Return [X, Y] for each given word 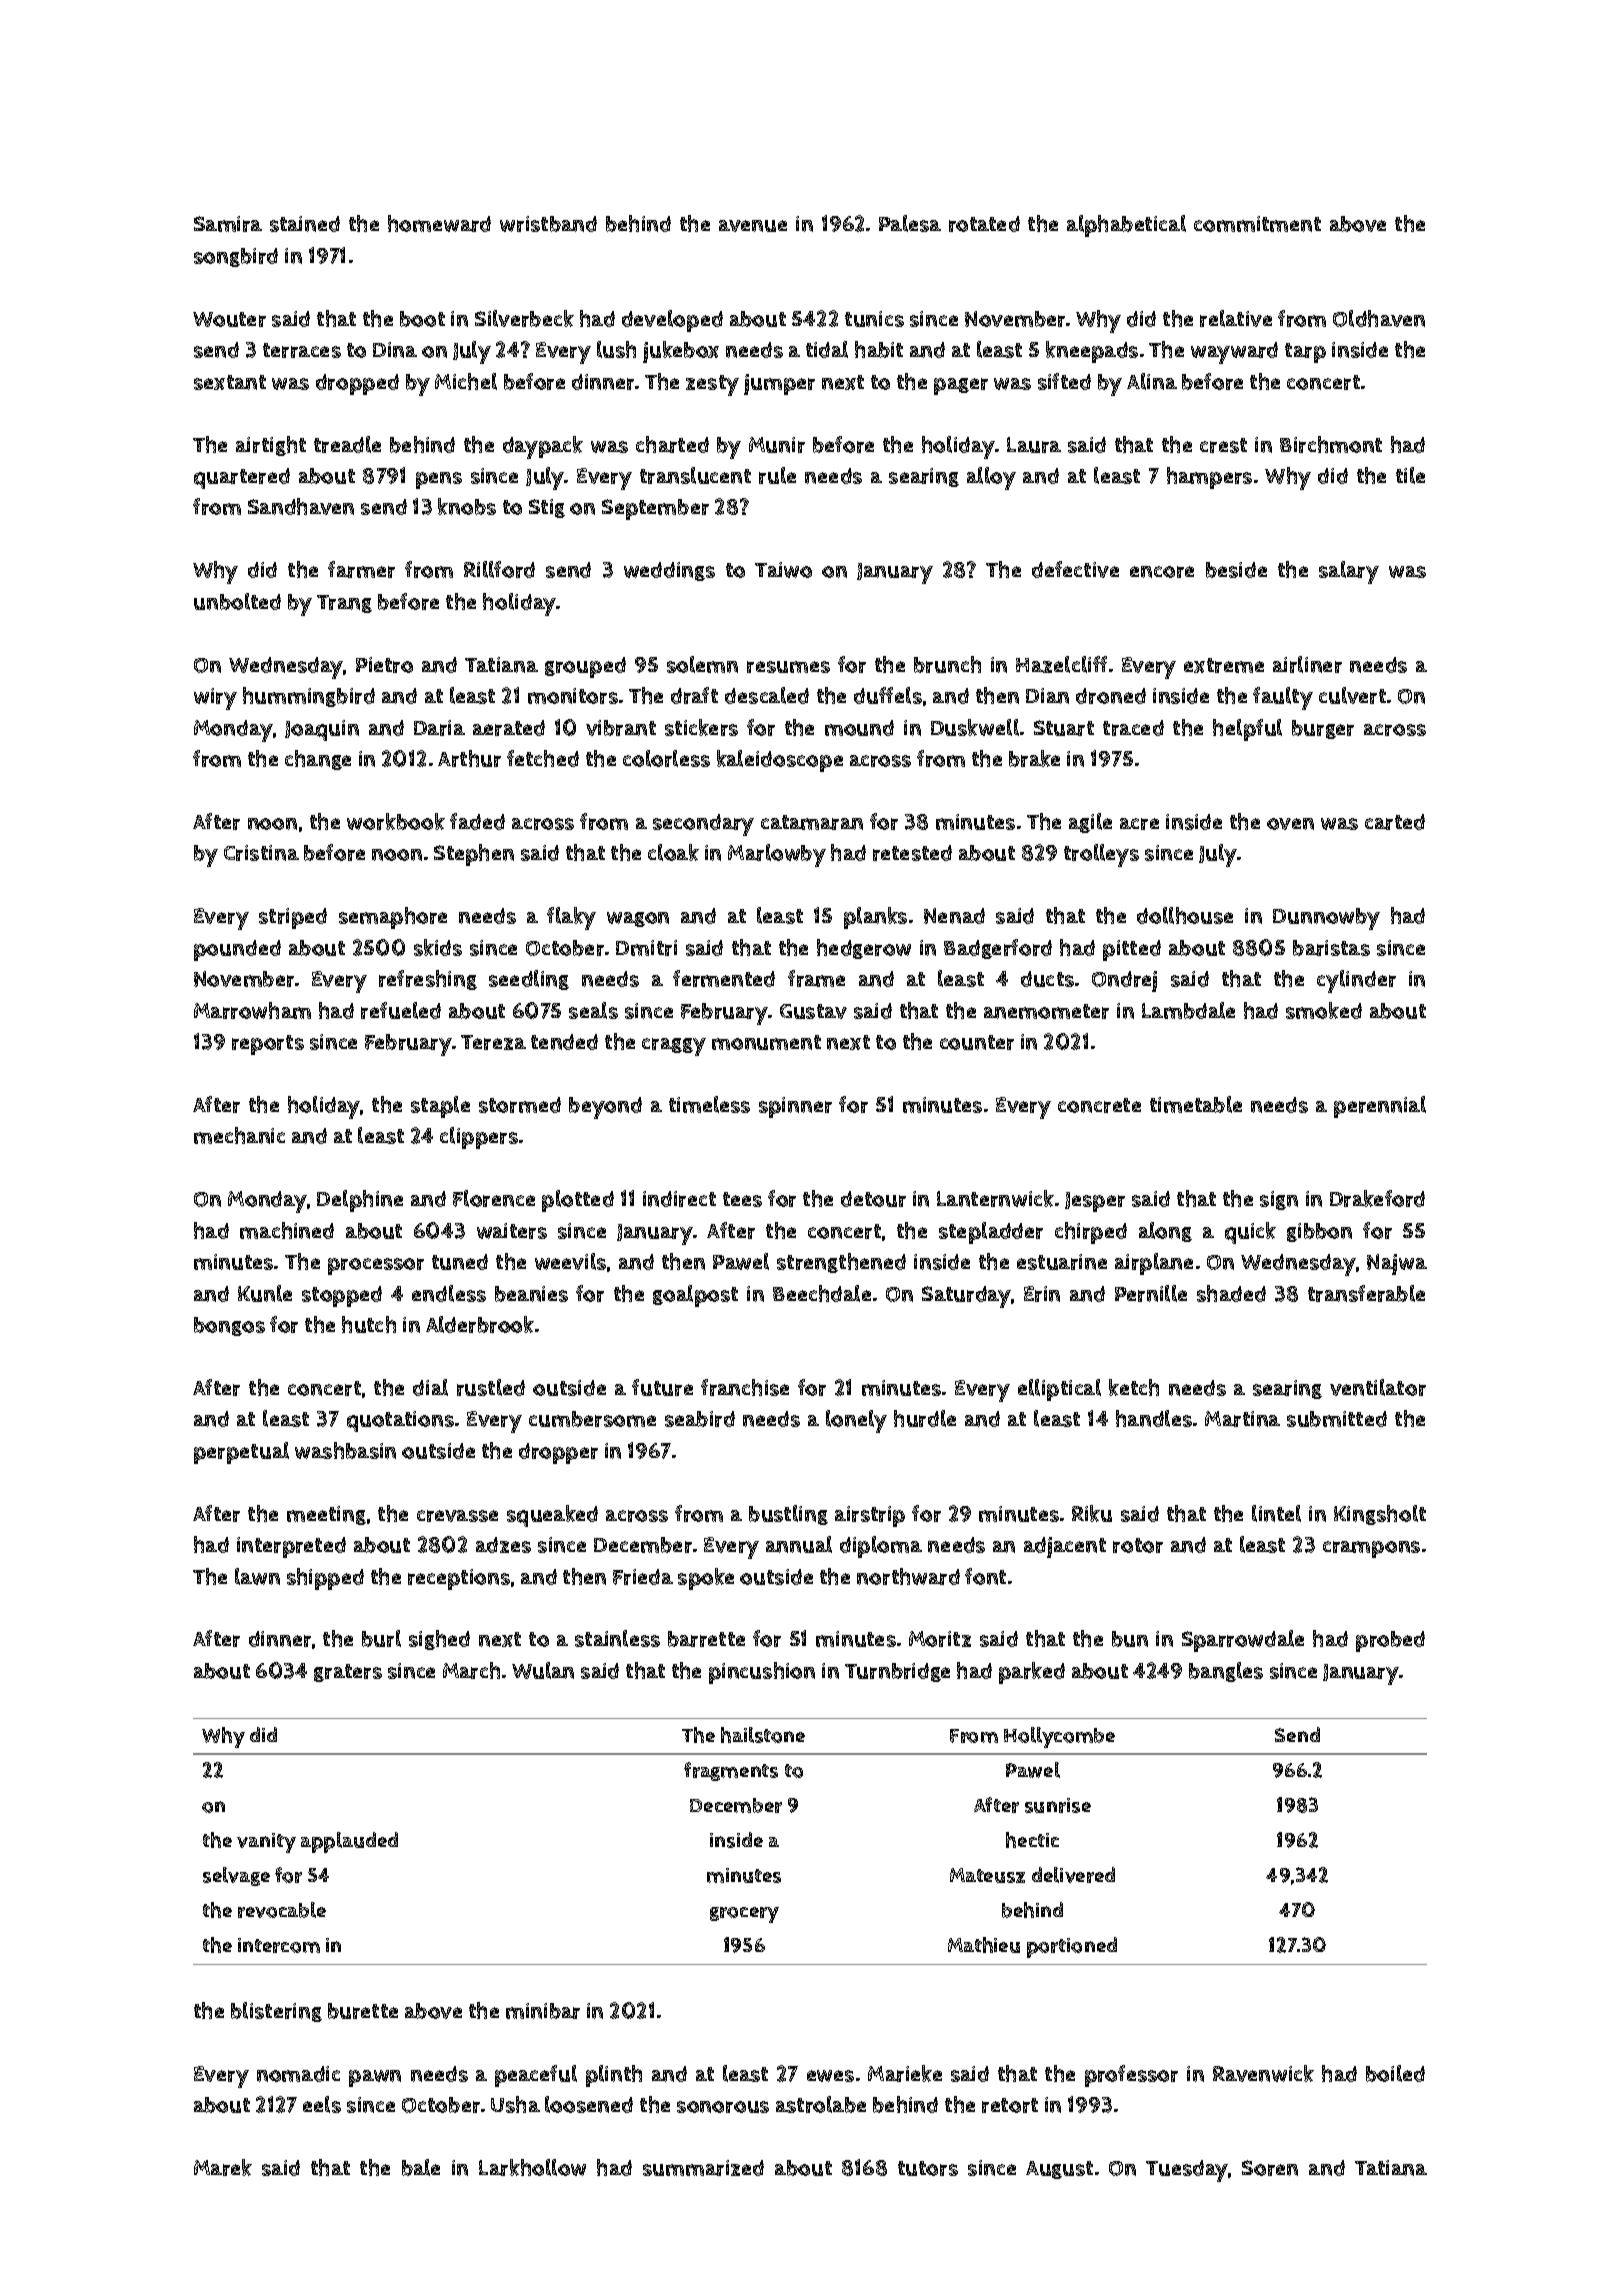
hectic [1032, 1840]
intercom [279, 1945]
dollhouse [1185, 915]
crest [1223, 445]
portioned [1072, 1947]
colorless [666, 758]
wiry [215, 699]
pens [439, 480]
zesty [712, 385]
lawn [257, 1576]
